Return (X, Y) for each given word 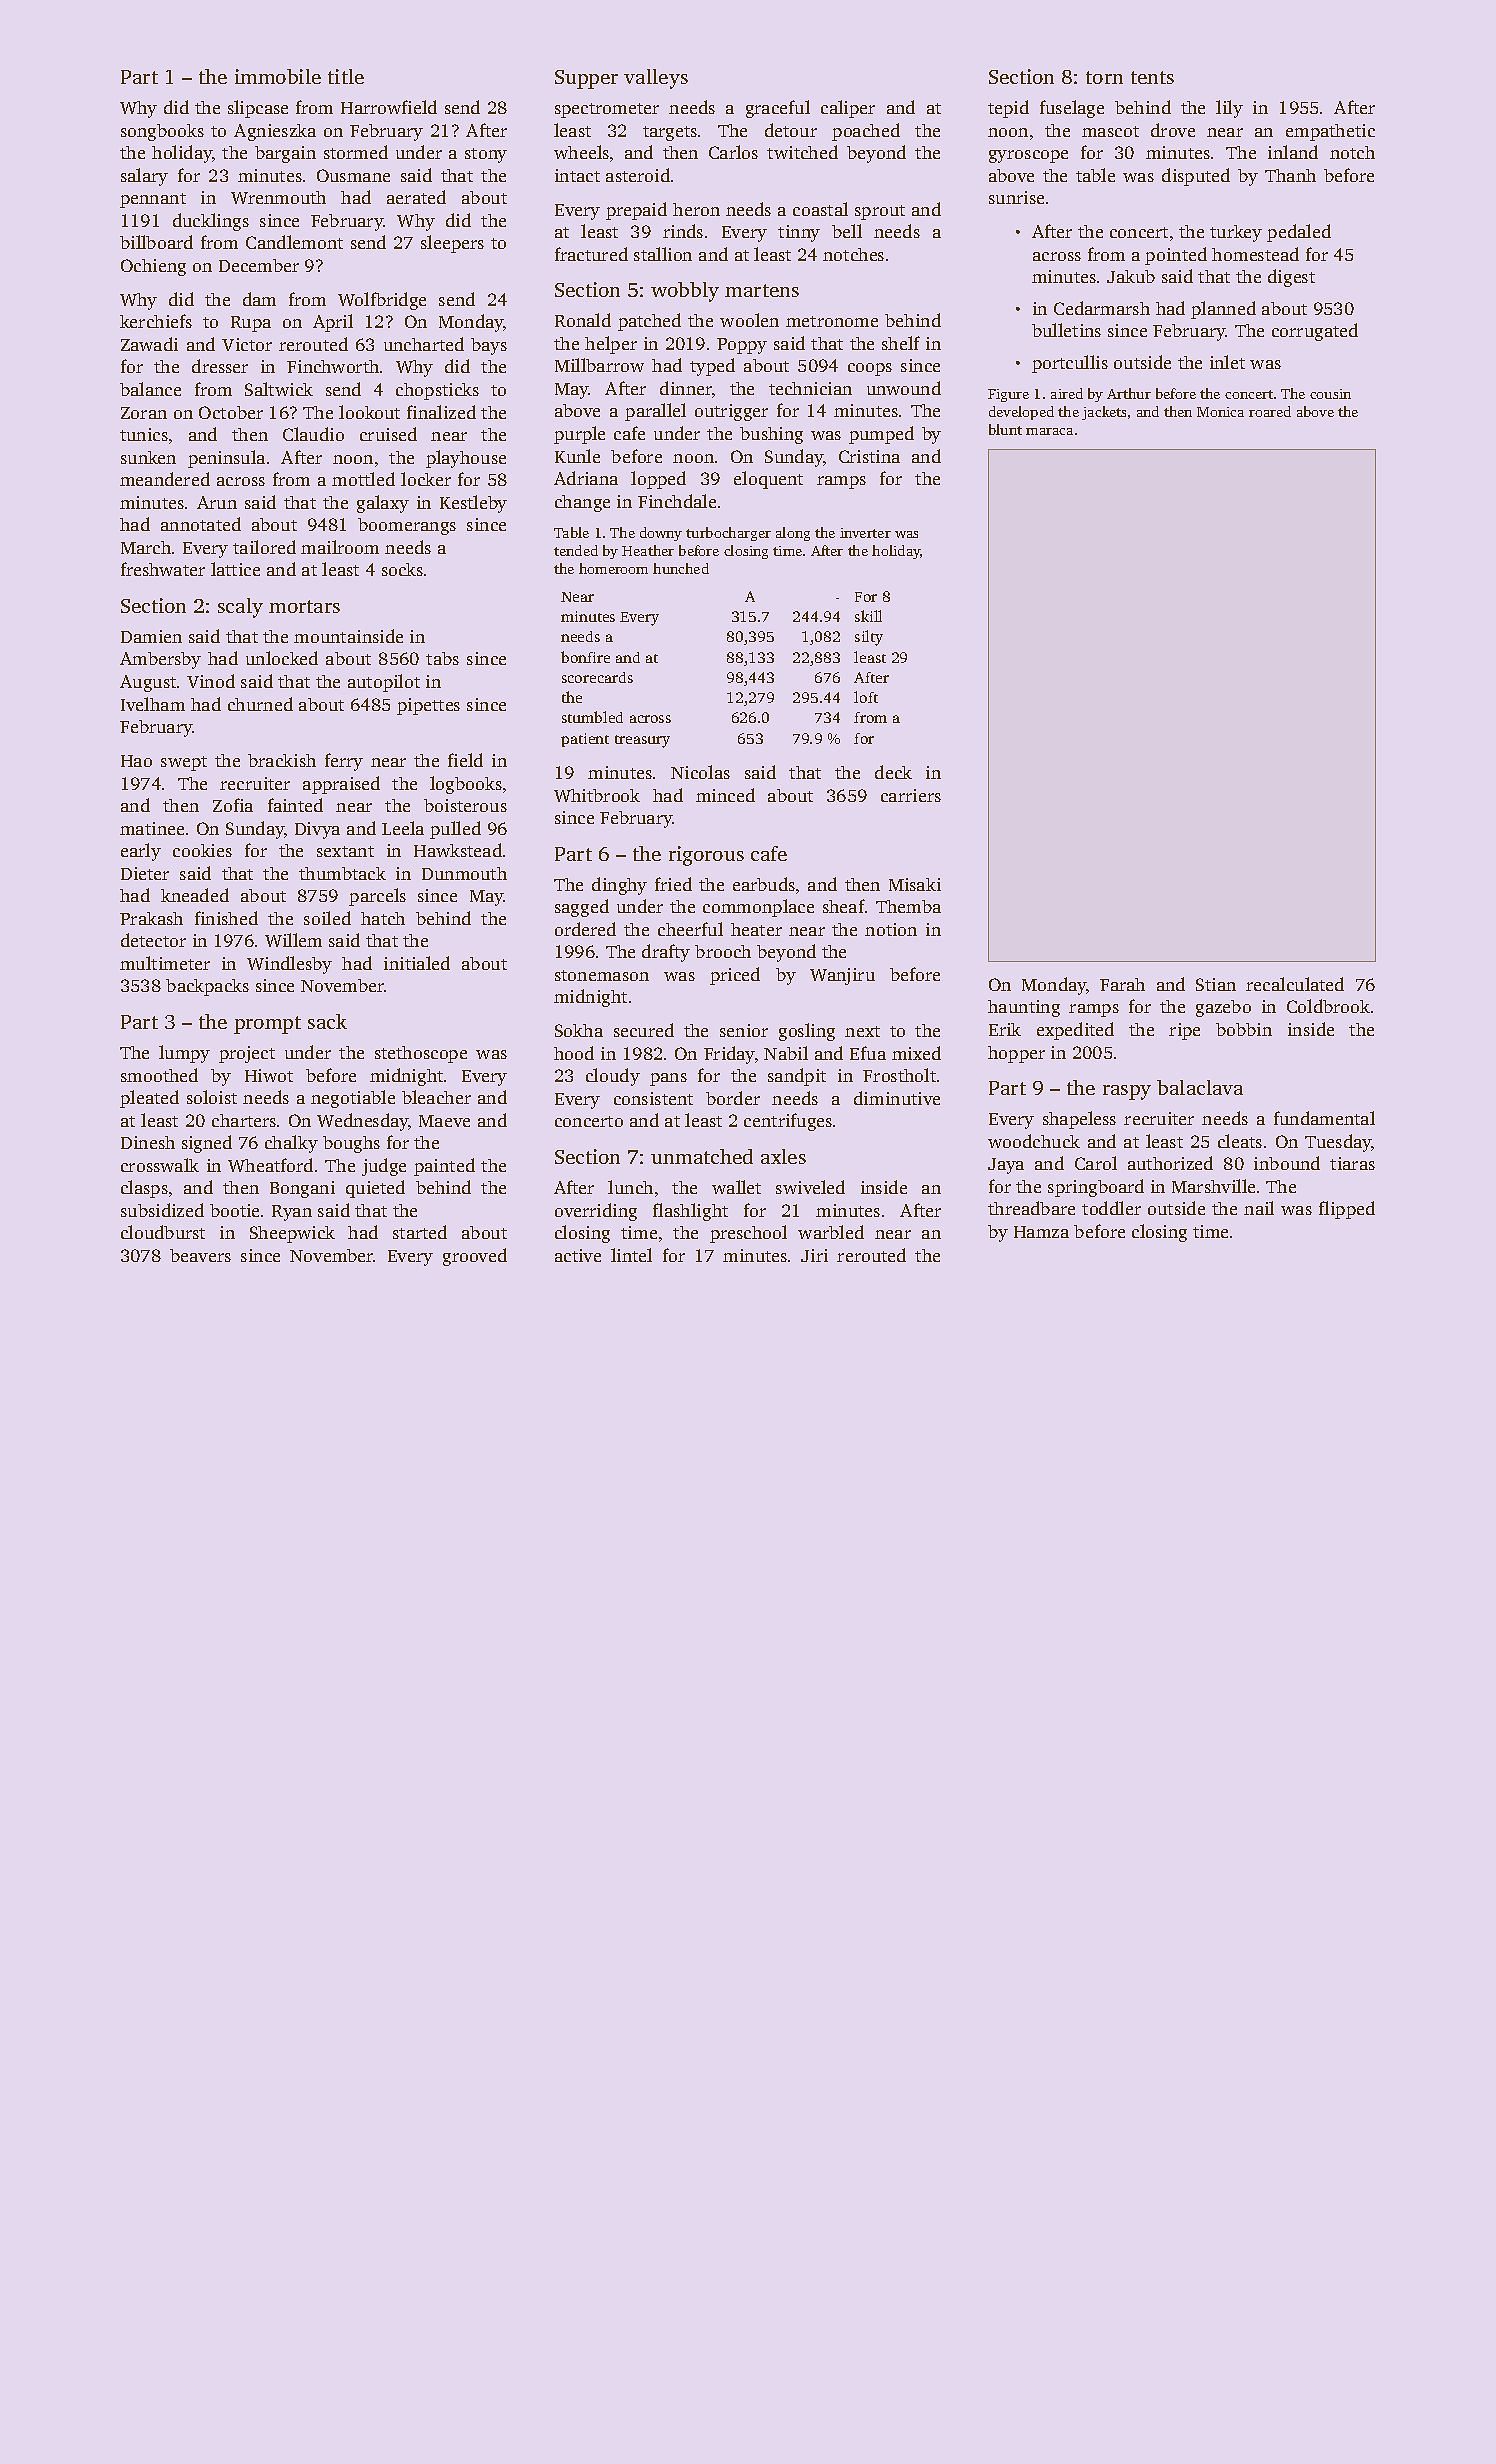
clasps (144, 1189)
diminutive (897, 1098)
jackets (1104, 413)
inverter (865, 533)
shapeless (1079, 1120)
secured (644, 1030)
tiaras (1352, 1163)
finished (226, 918)
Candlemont (294, 242)
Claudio (313, 434)
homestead (1255, 254)
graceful (778, 109)
